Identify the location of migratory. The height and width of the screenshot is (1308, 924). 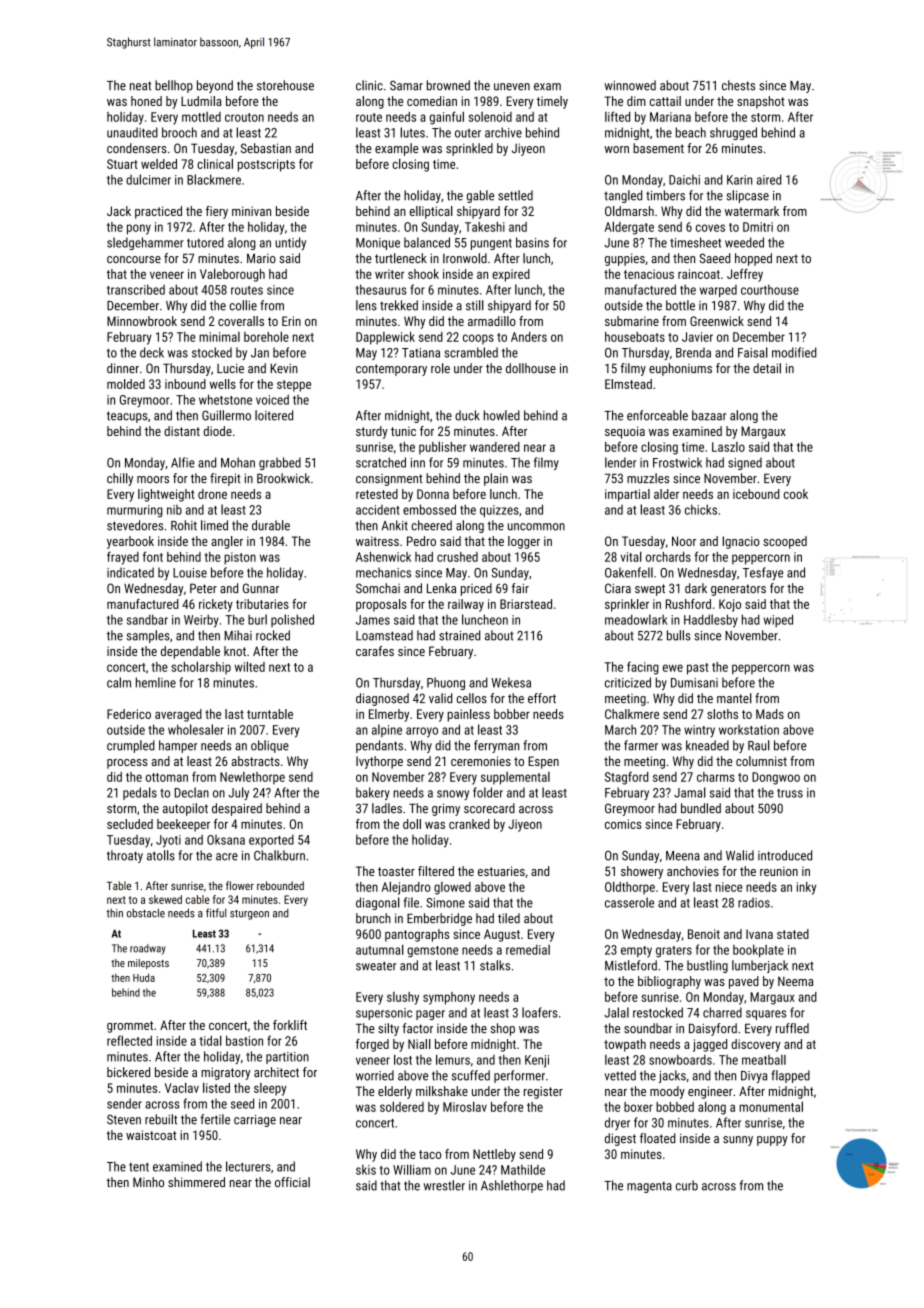
(225, 1073).
